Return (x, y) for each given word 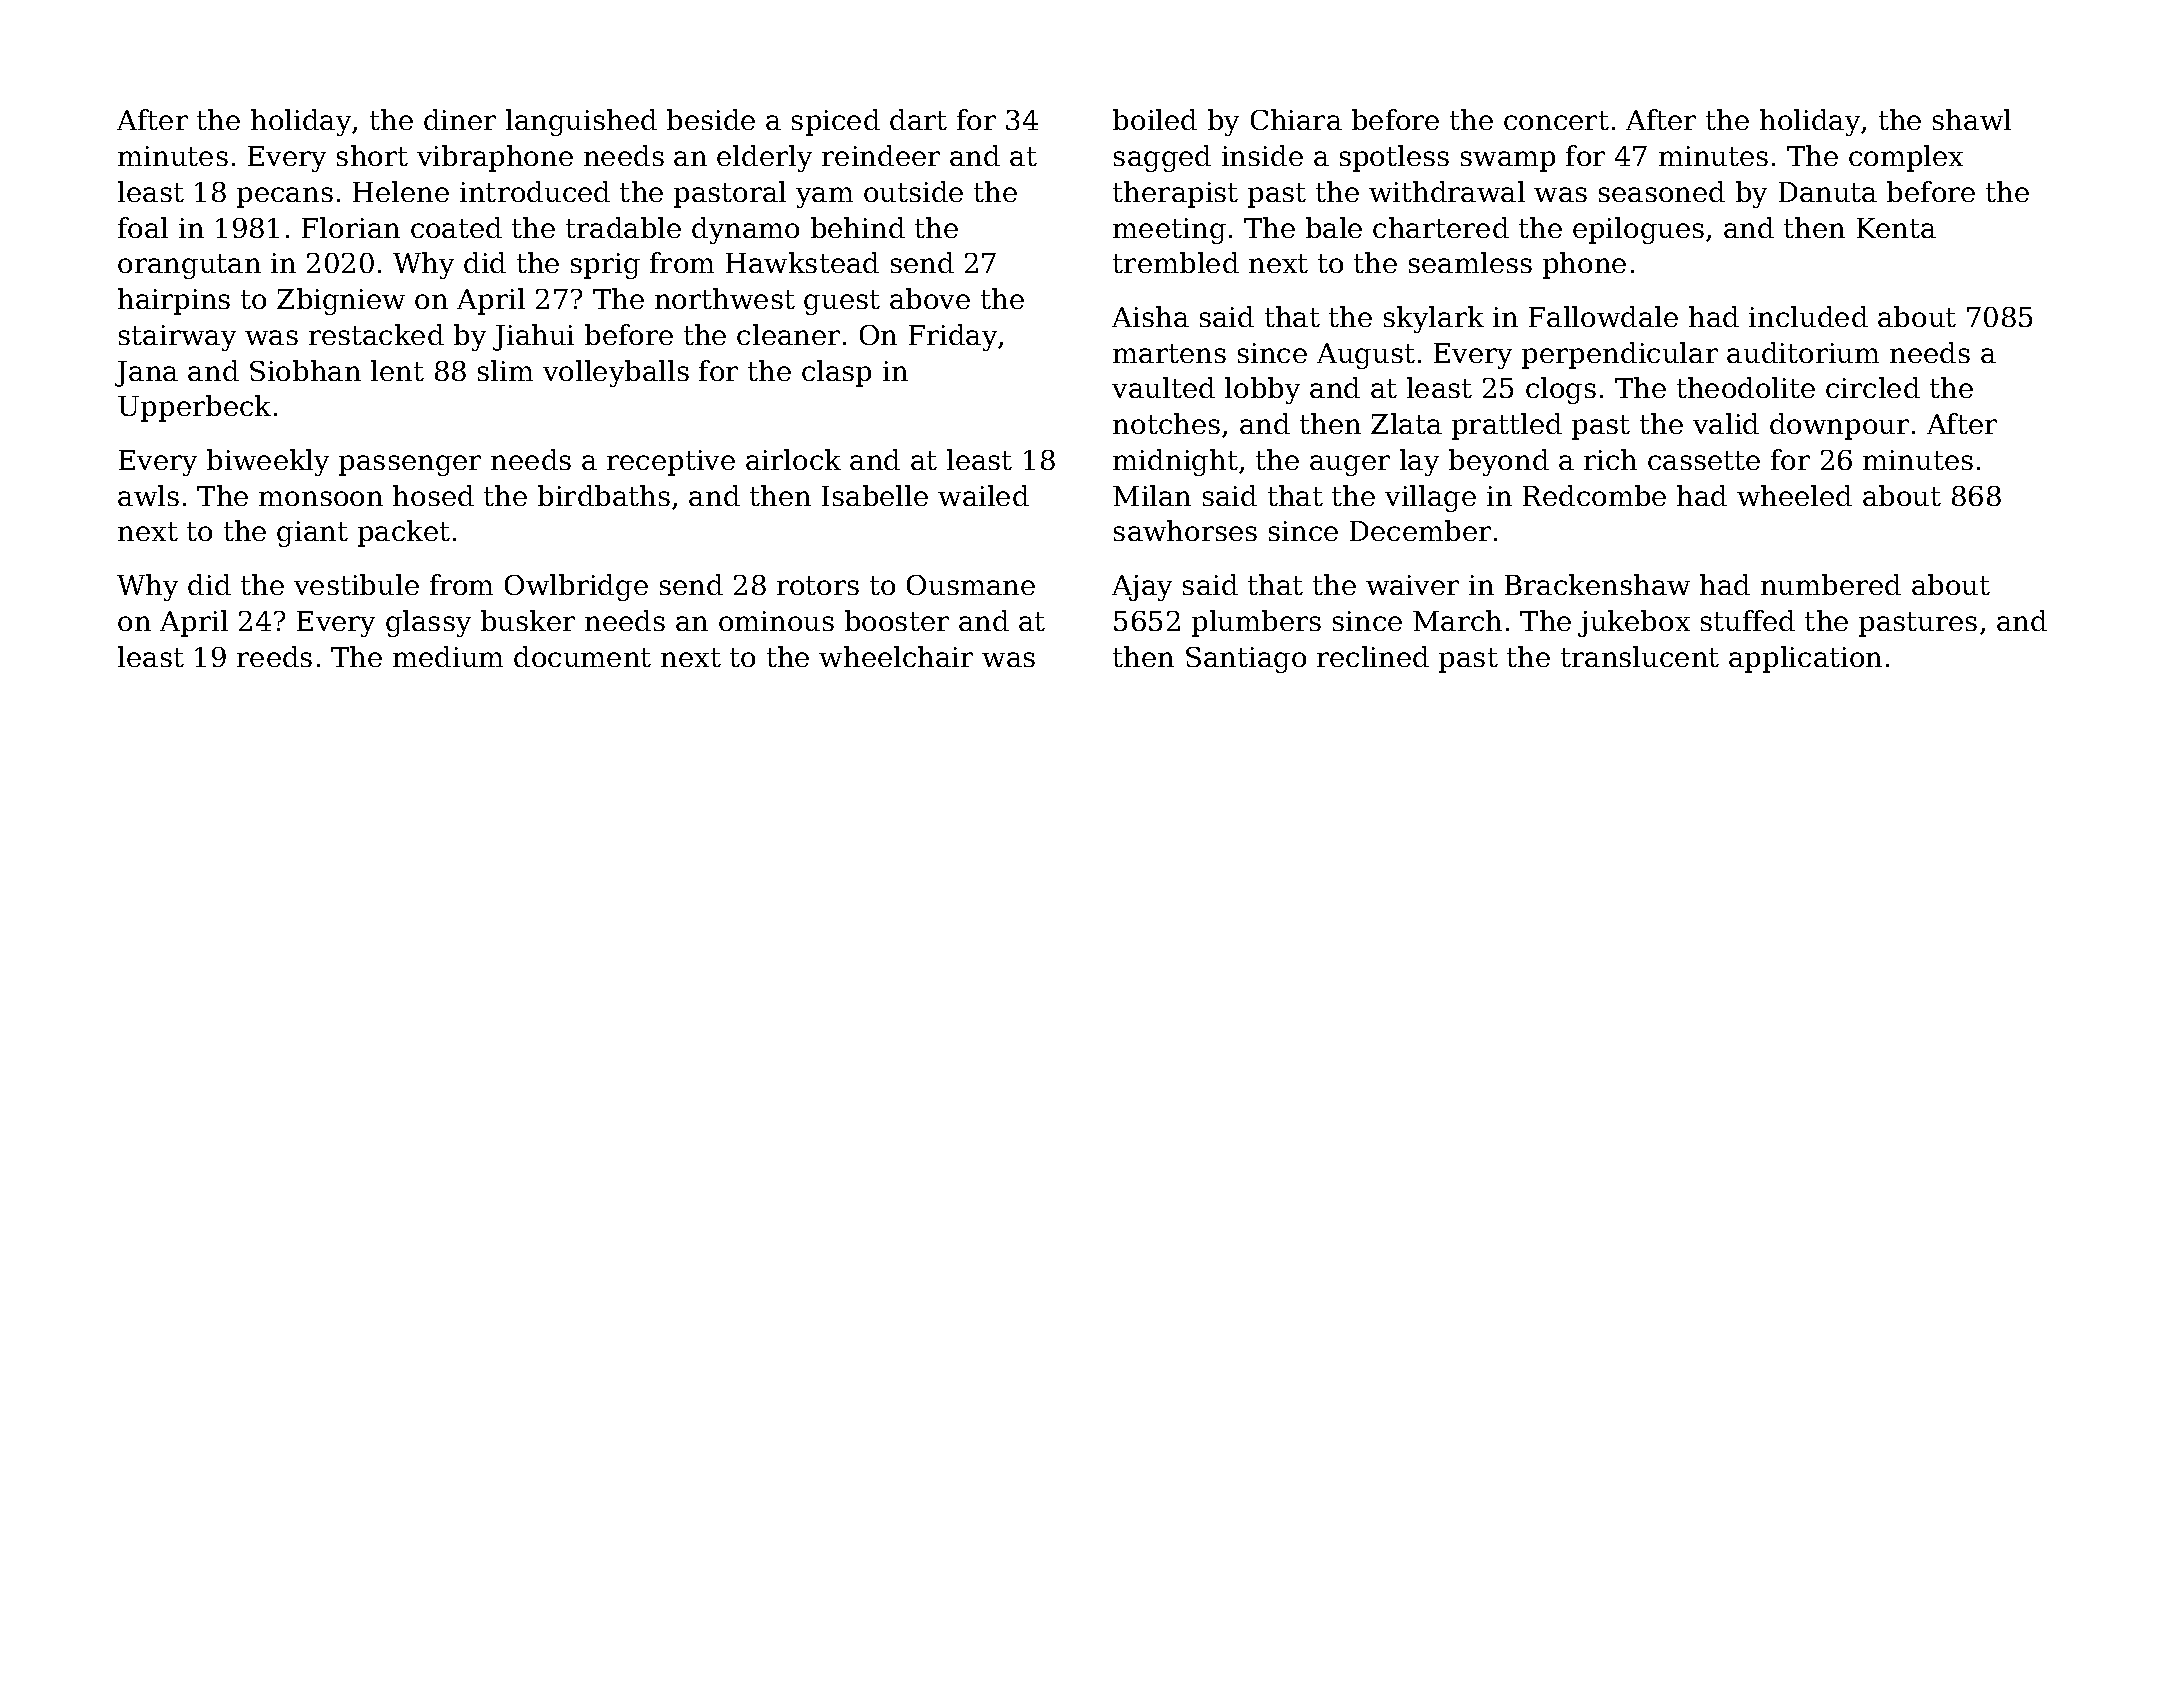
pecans (285, 197)
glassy (428, 623)
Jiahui (533, 337)
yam (824, 197)
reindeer (881, 155)
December (1420, 530)
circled (1873, 387)
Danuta (1828, 192)
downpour (1839, 426)
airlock (793, 459)
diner (460, 119)
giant (312, 534)
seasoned (1662, 191)
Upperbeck (194, 408)
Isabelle (875, 495)
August (1366, 356)
